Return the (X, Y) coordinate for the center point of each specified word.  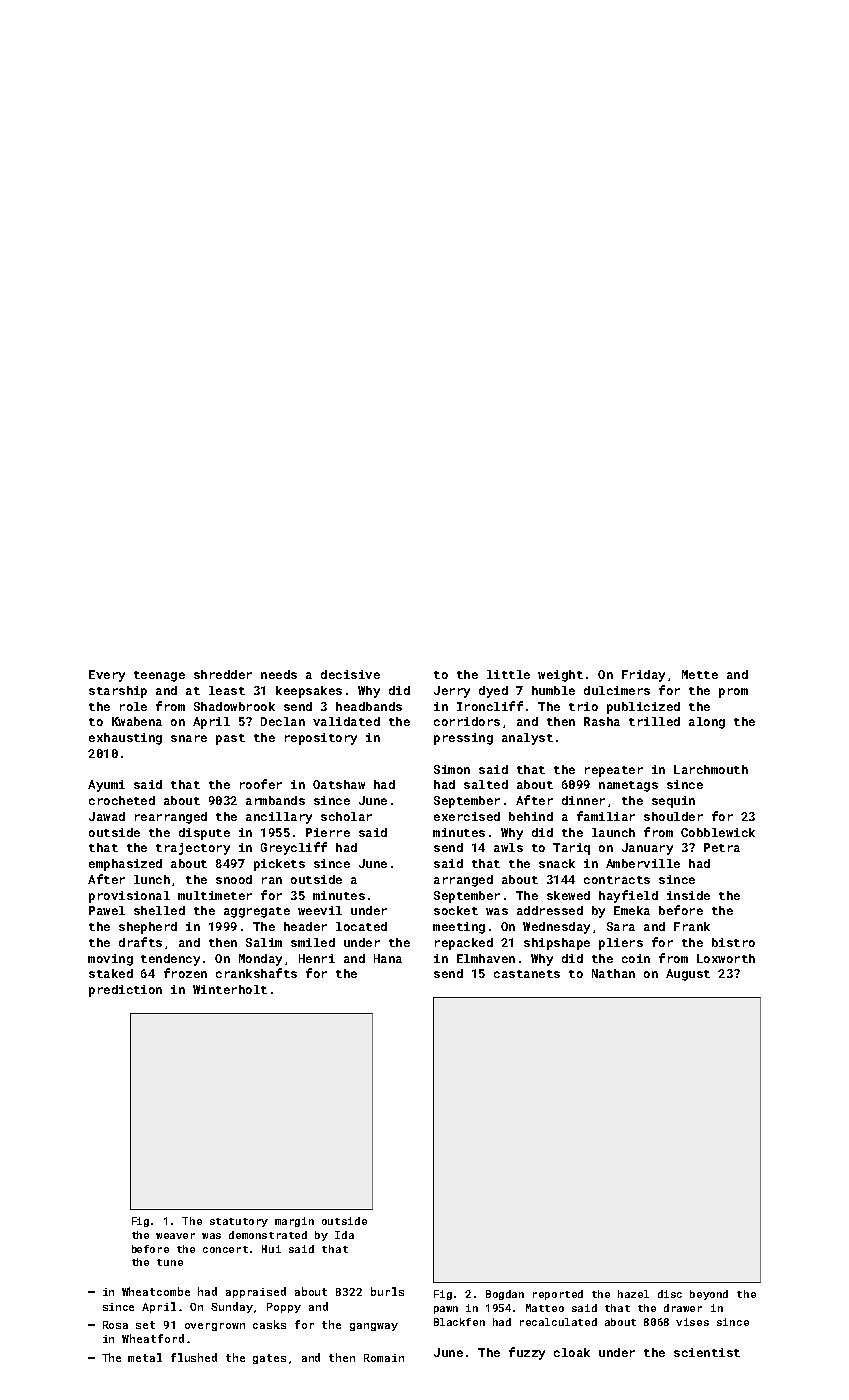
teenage (159, 676)
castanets (527, 974)
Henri (317, 958)
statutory (239, 1222)
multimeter (215, 895)
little (508, 674)
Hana (388, 958)
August (688, 975)
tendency (170, 960)
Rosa (115, 1325)
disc (670, 1294)
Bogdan (505, 1295)
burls (387, 1291)
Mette (700, 674)
